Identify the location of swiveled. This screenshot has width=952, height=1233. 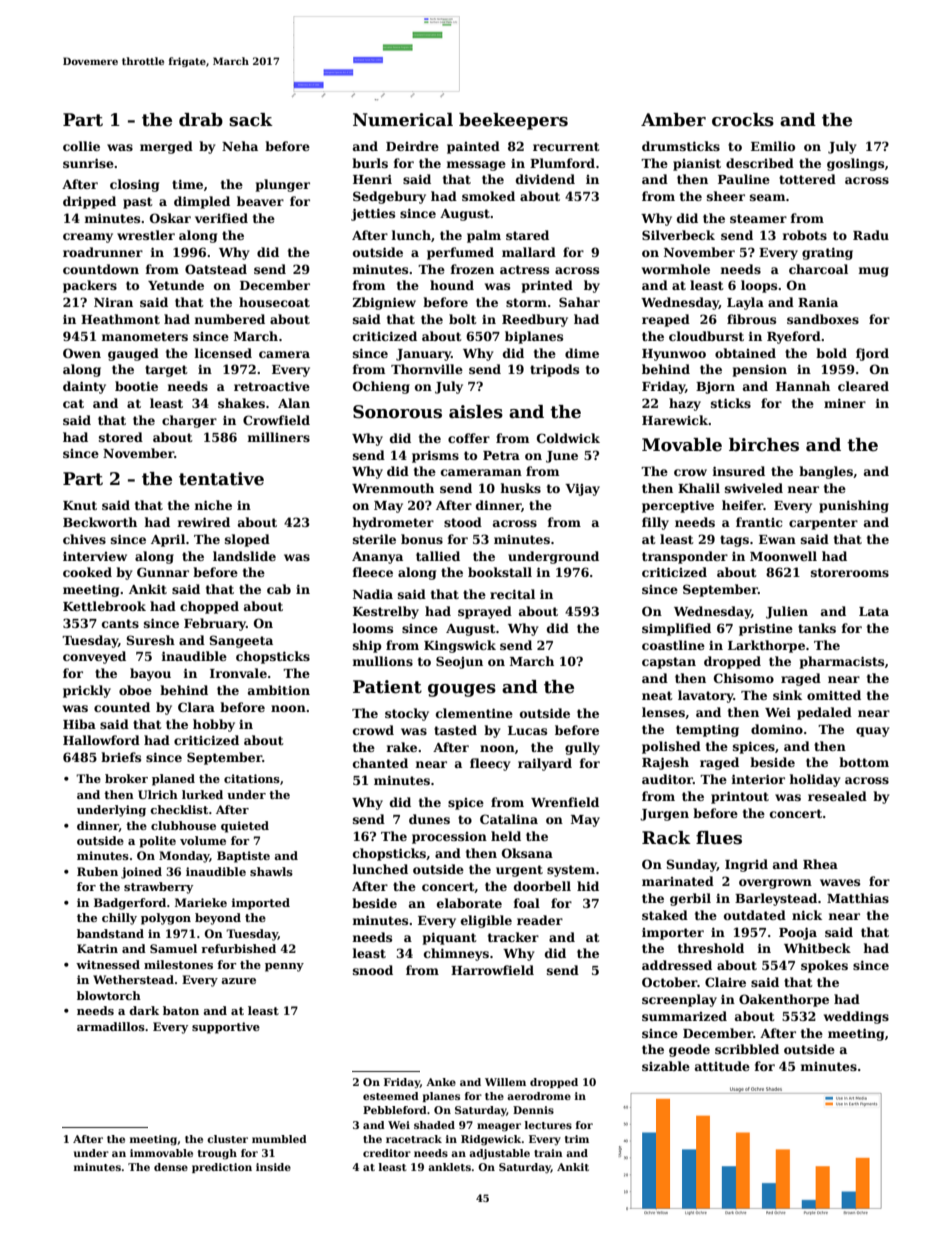
(754, 488).
